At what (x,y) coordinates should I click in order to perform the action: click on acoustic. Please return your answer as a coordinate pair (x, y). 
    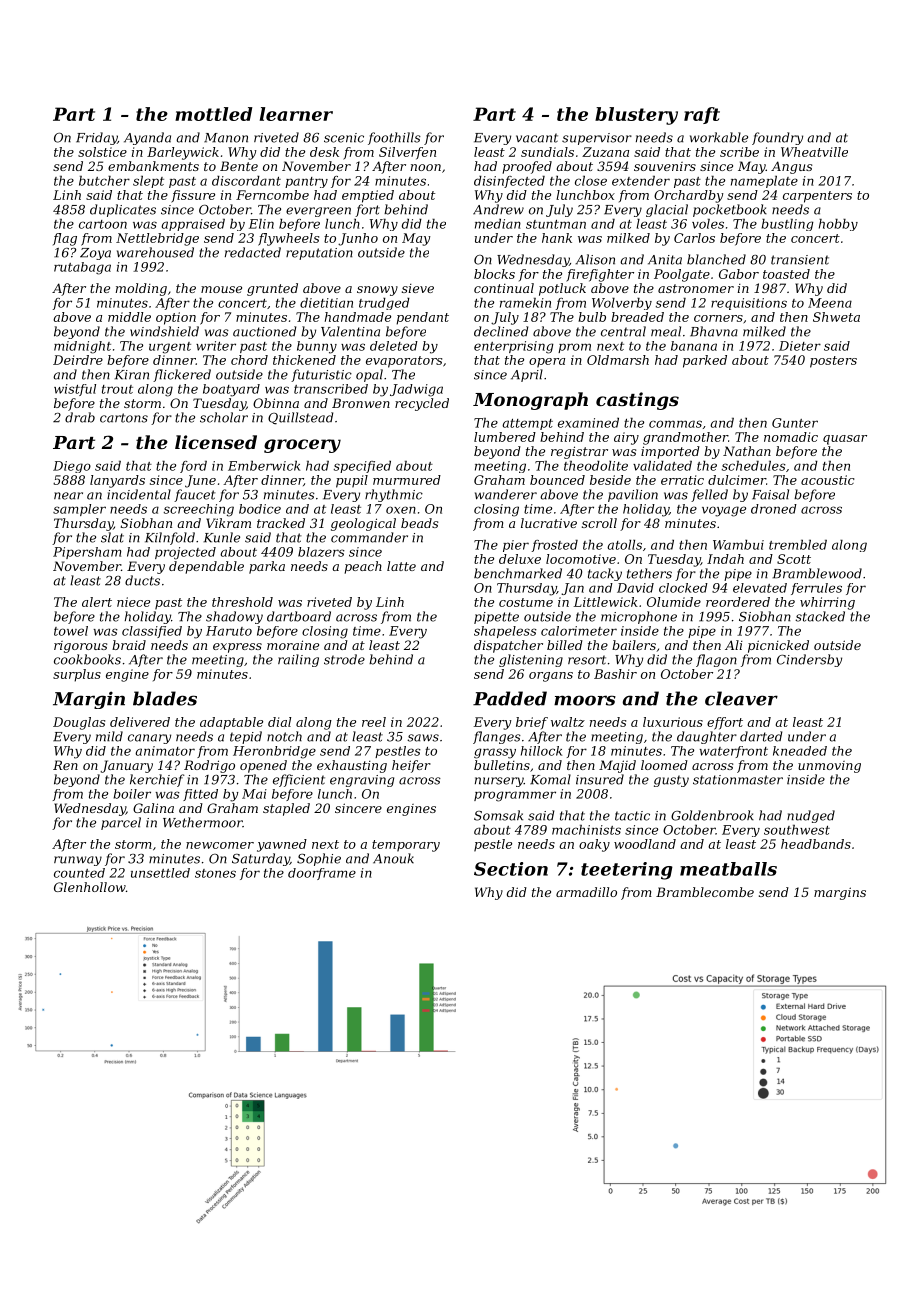
    Looking at the image, I should click on (827, 480).
